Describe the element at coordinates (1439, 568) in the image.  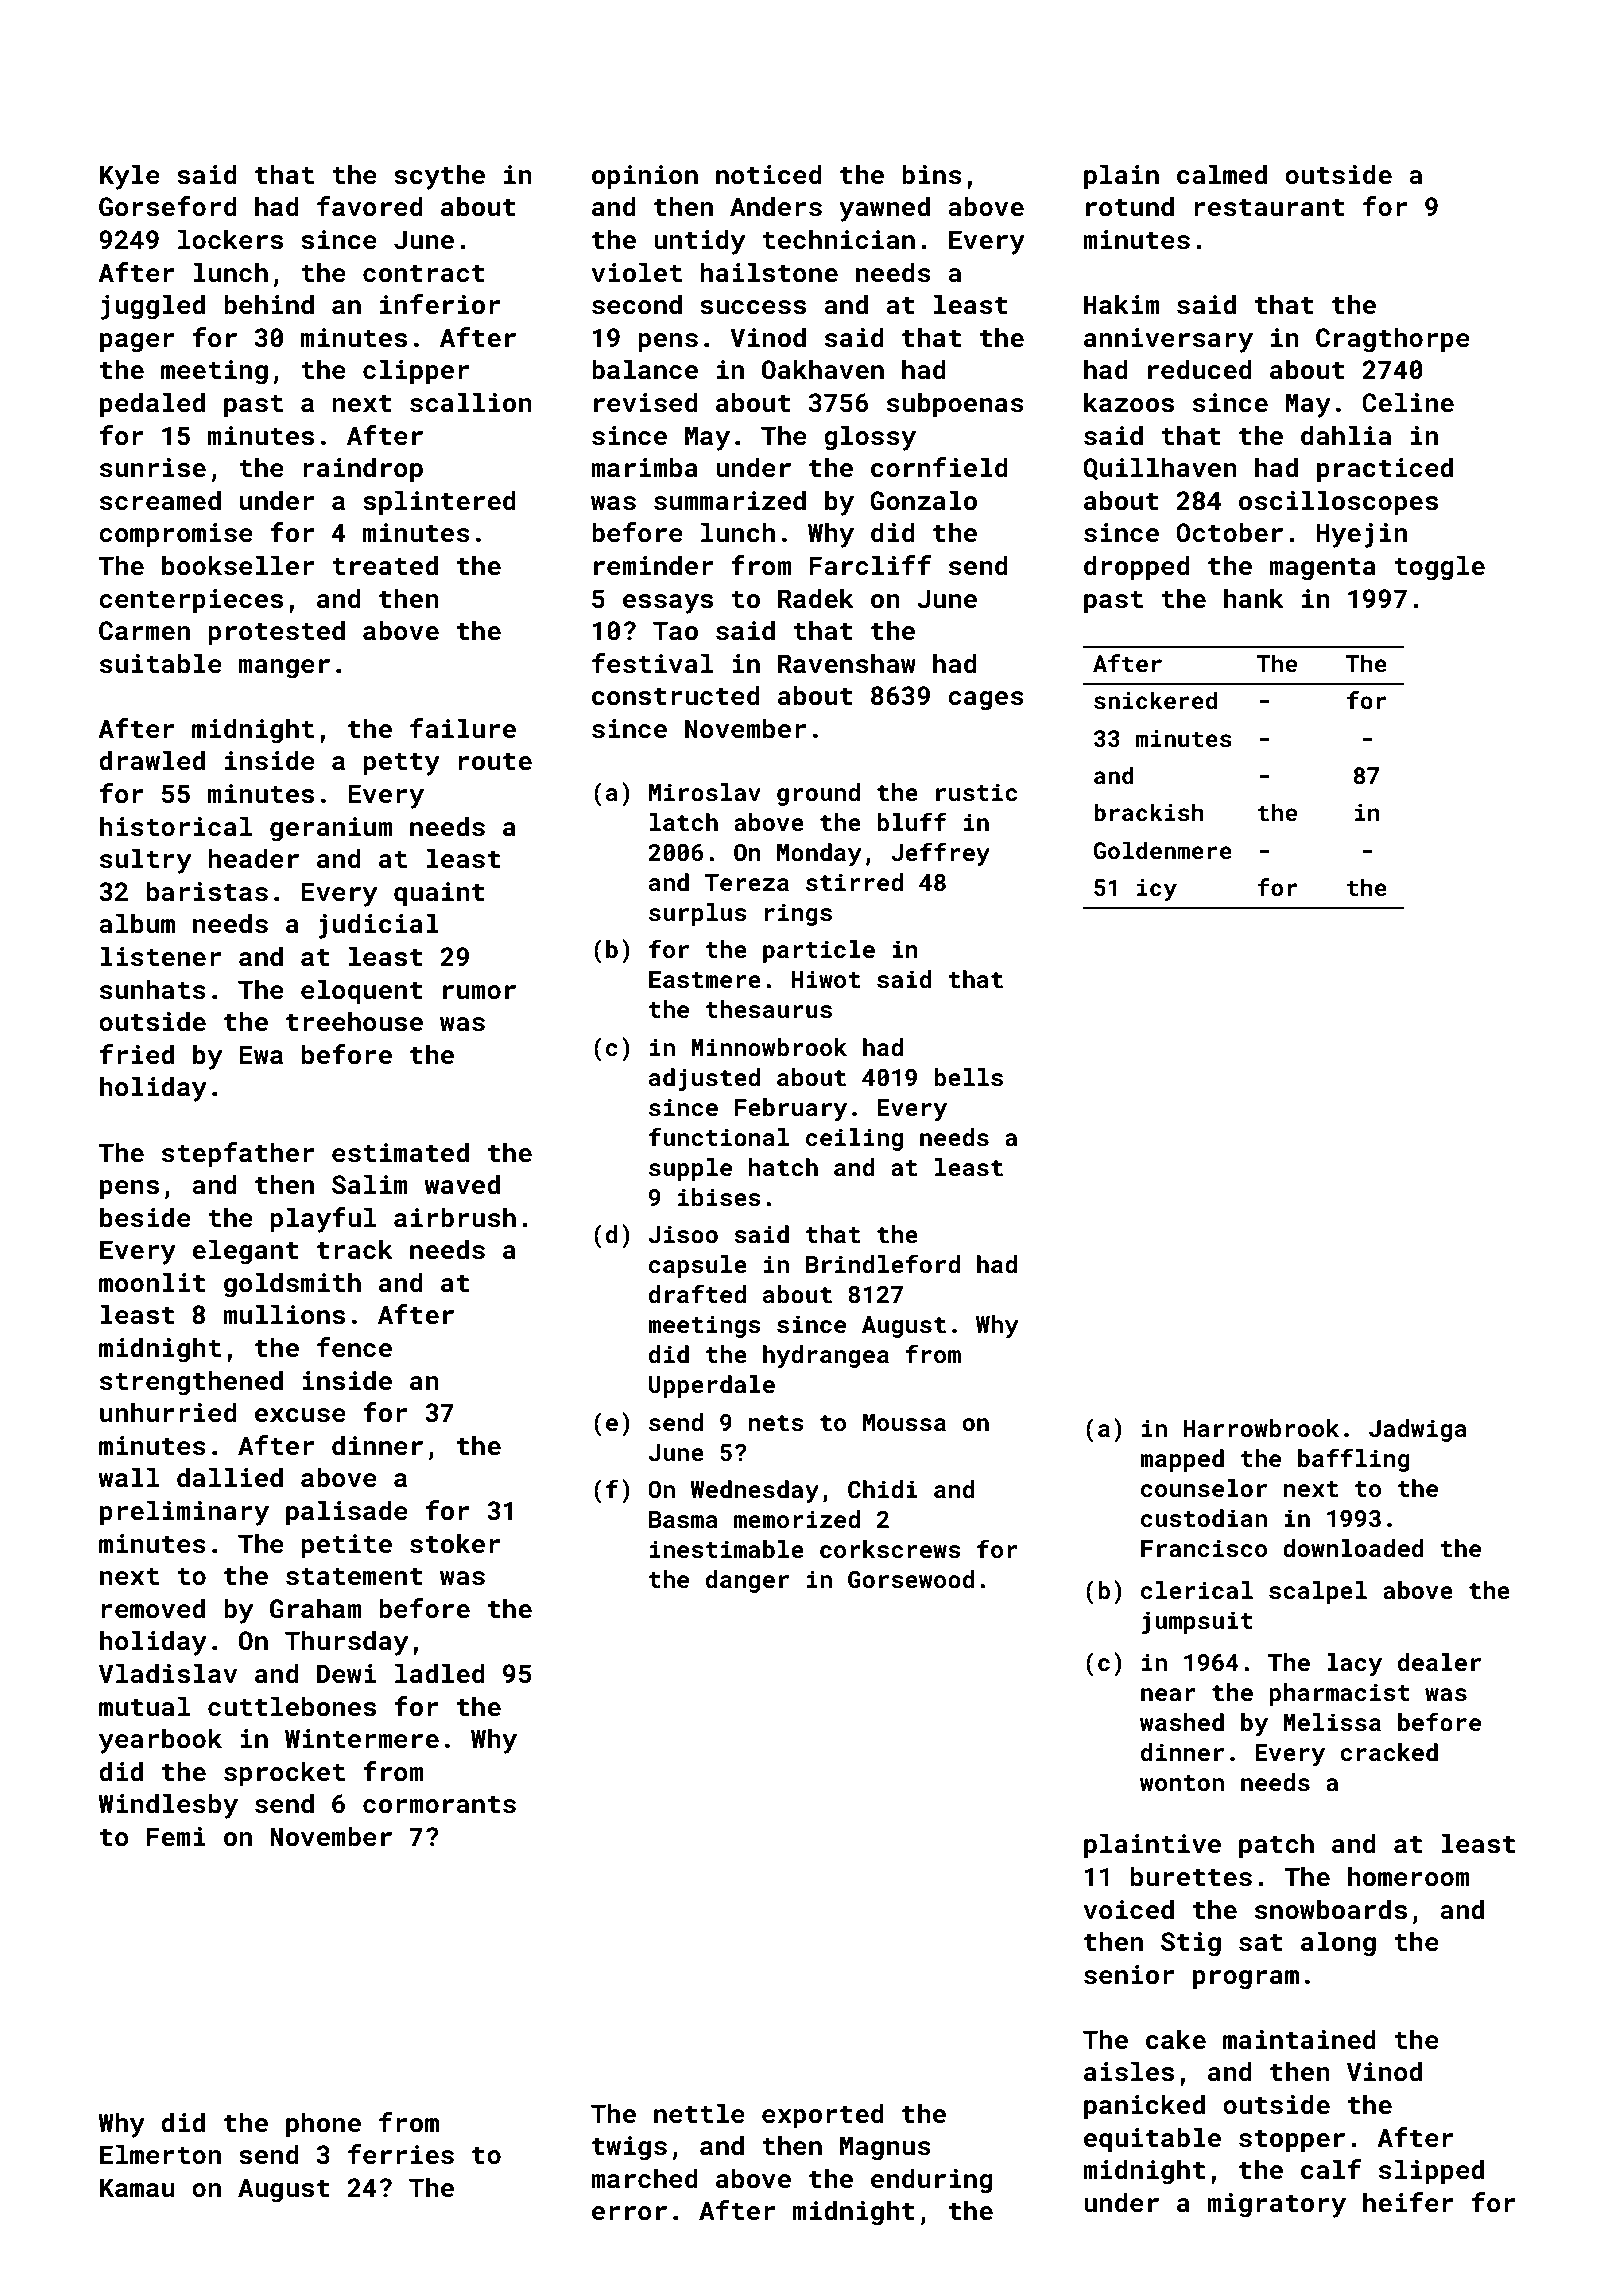
I see `toggle` at that location.
